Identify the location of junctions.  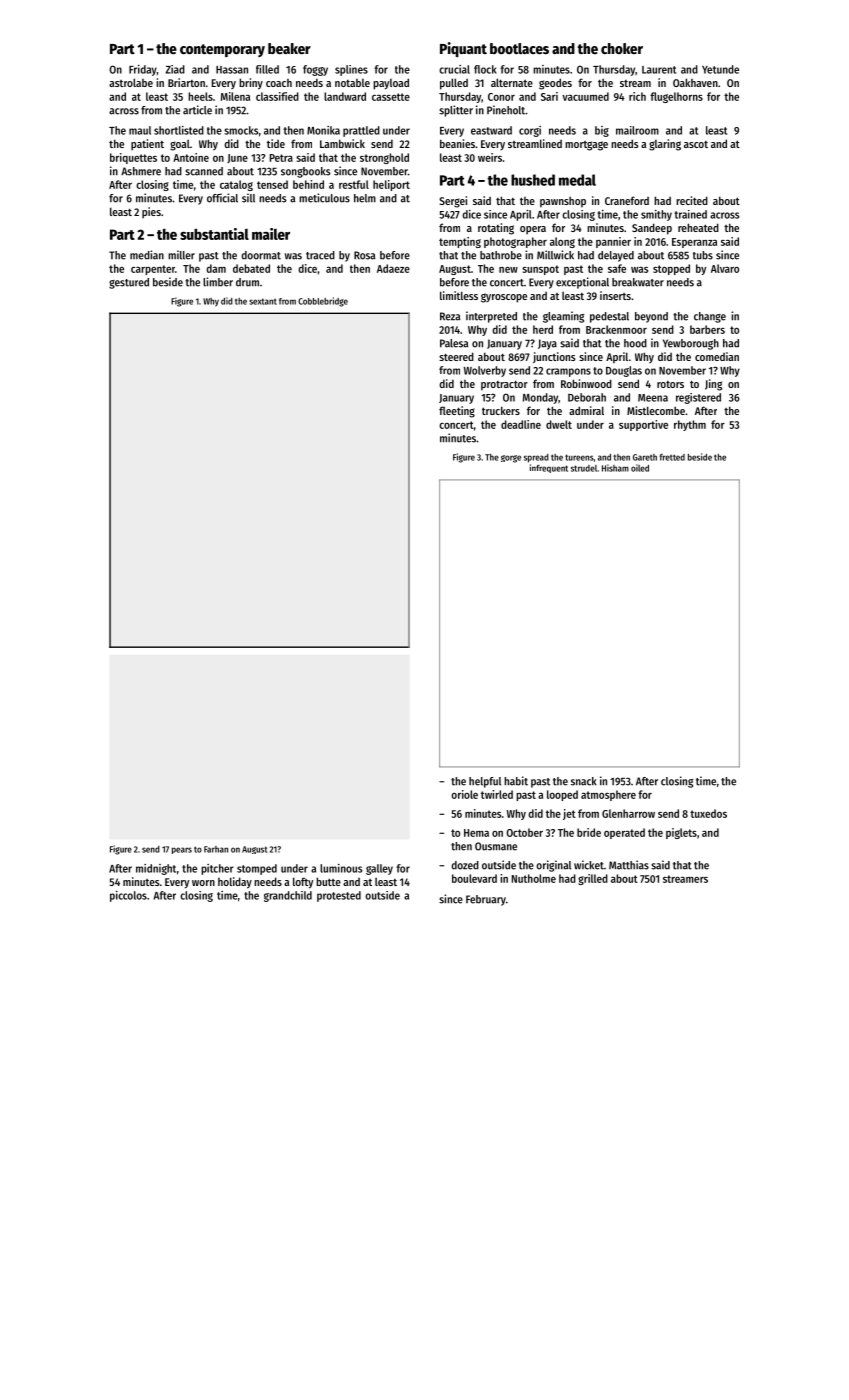
(554, 357).
